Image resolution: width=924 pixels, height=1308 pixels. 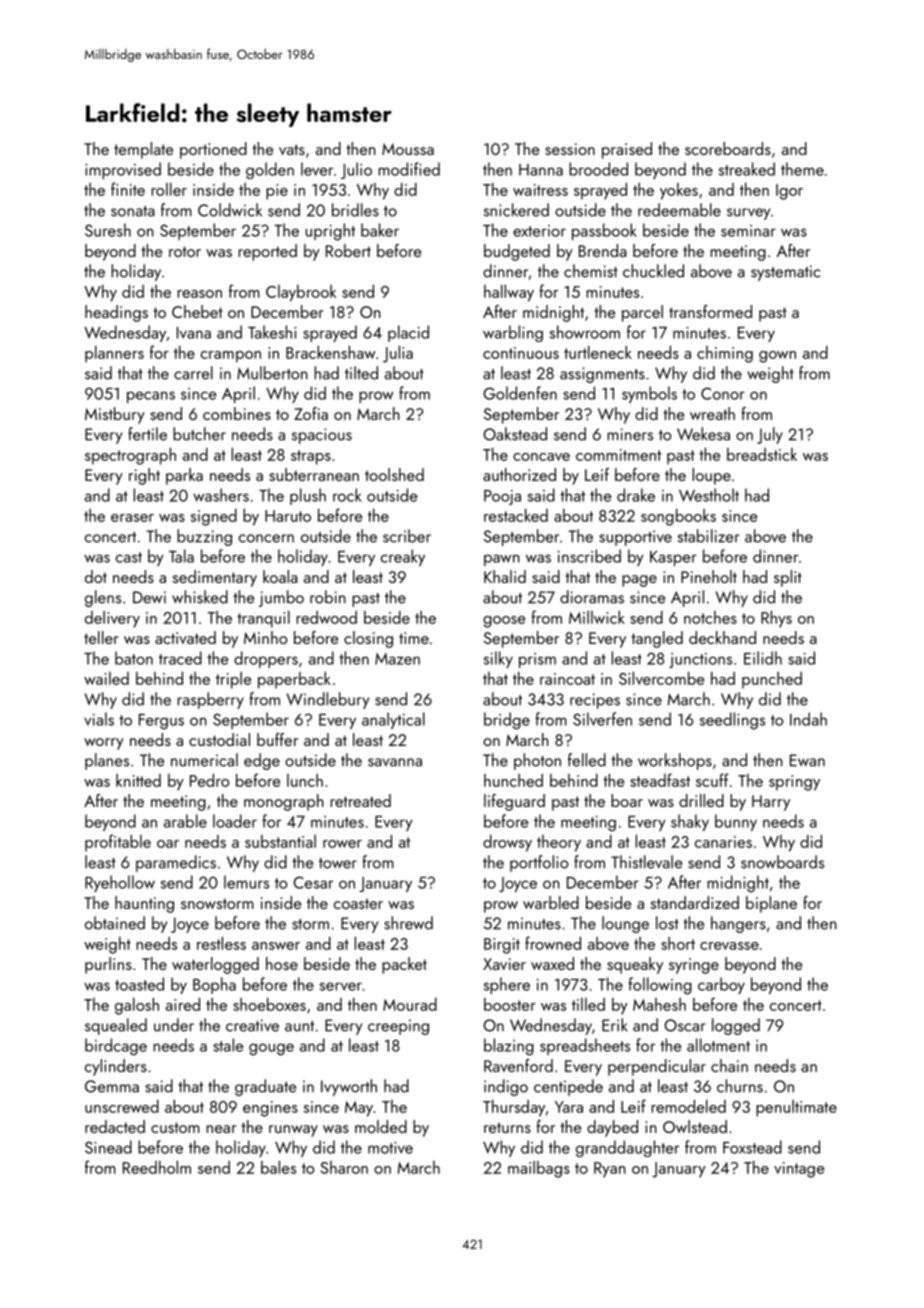 What do you see at coordinates (748, 231) in the screenshot?
I see `seminar` at bounding box center [748, 231].
